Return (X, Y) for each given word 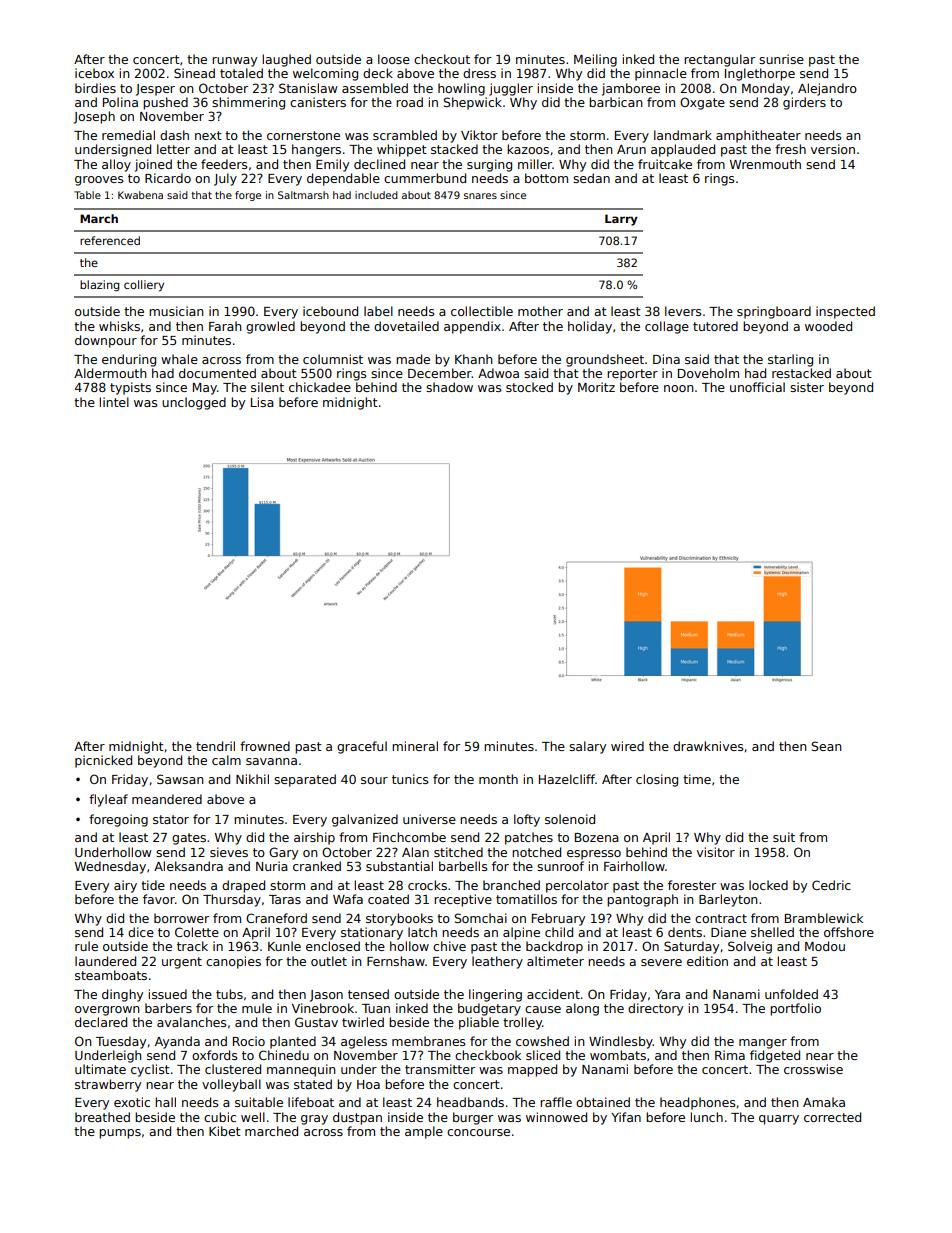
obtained (603, 1102)
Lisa (262, 402)
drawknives (708, 746)
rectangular (719, 60)
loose (394, 59)
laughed (286, 60)
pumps (120, 1134)
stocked (529, 387)
